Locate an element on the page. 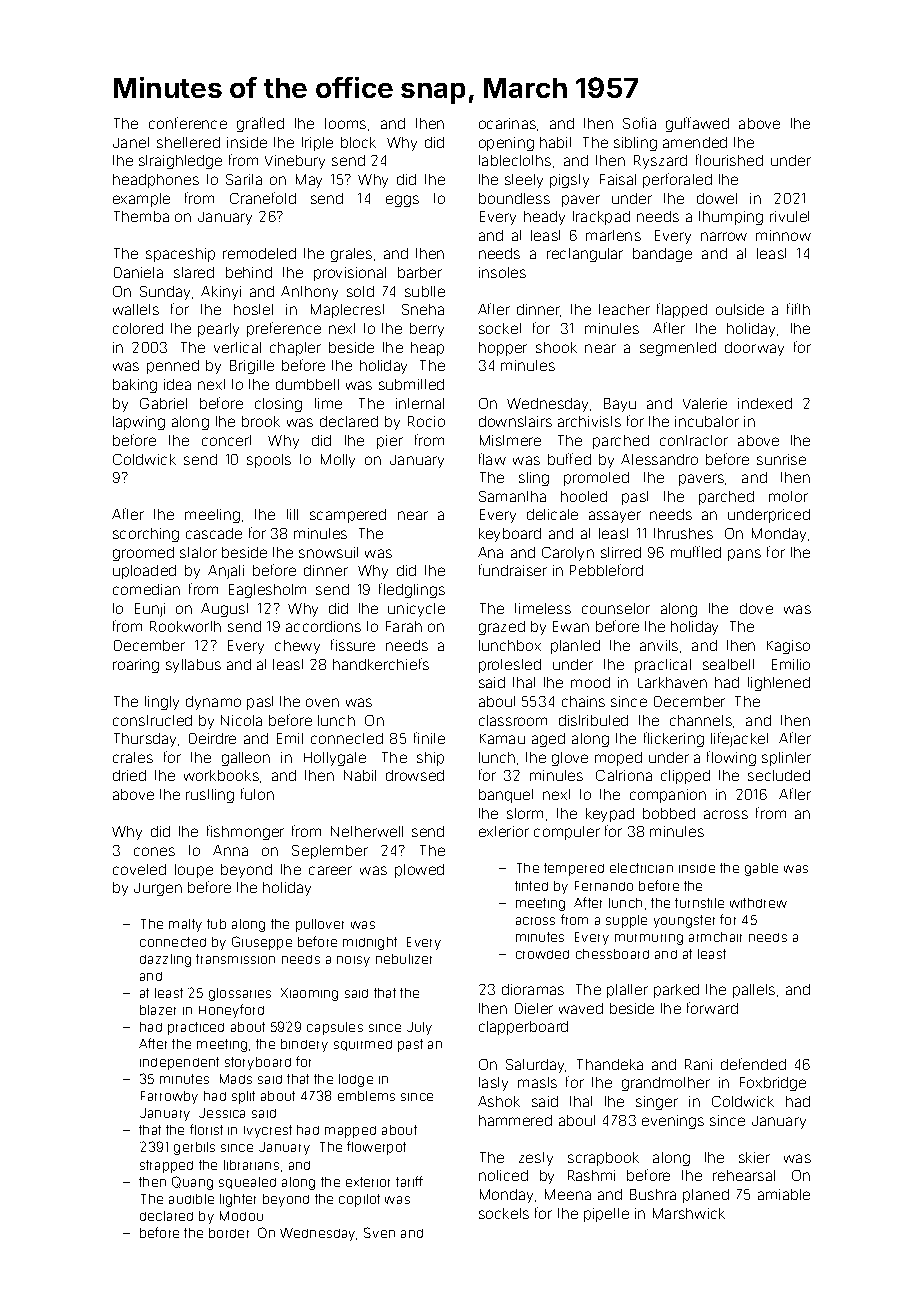  secluded is located at coordinates (779, 775).
